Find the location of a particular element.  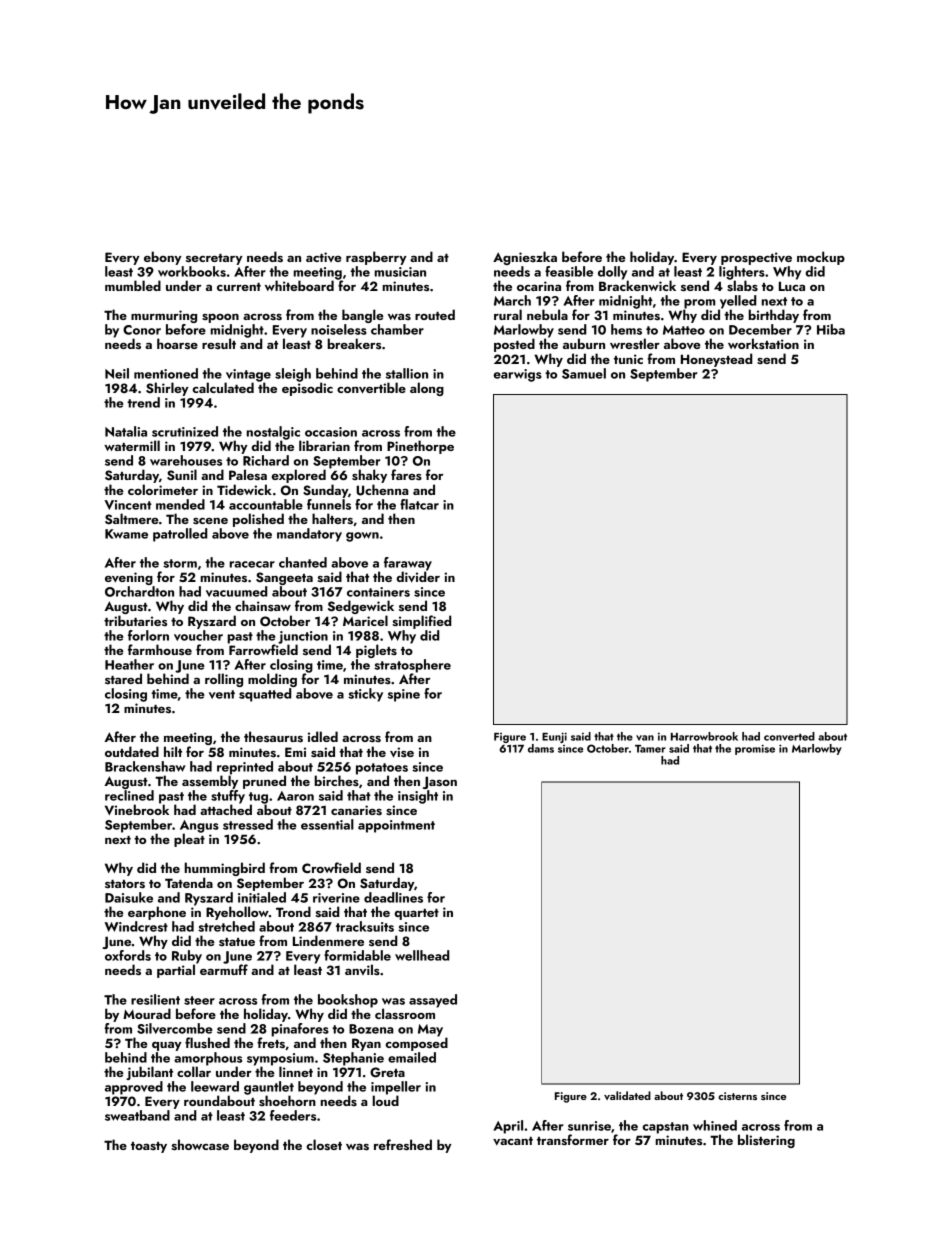

amorphous is located at coordinates (208, 1059).
